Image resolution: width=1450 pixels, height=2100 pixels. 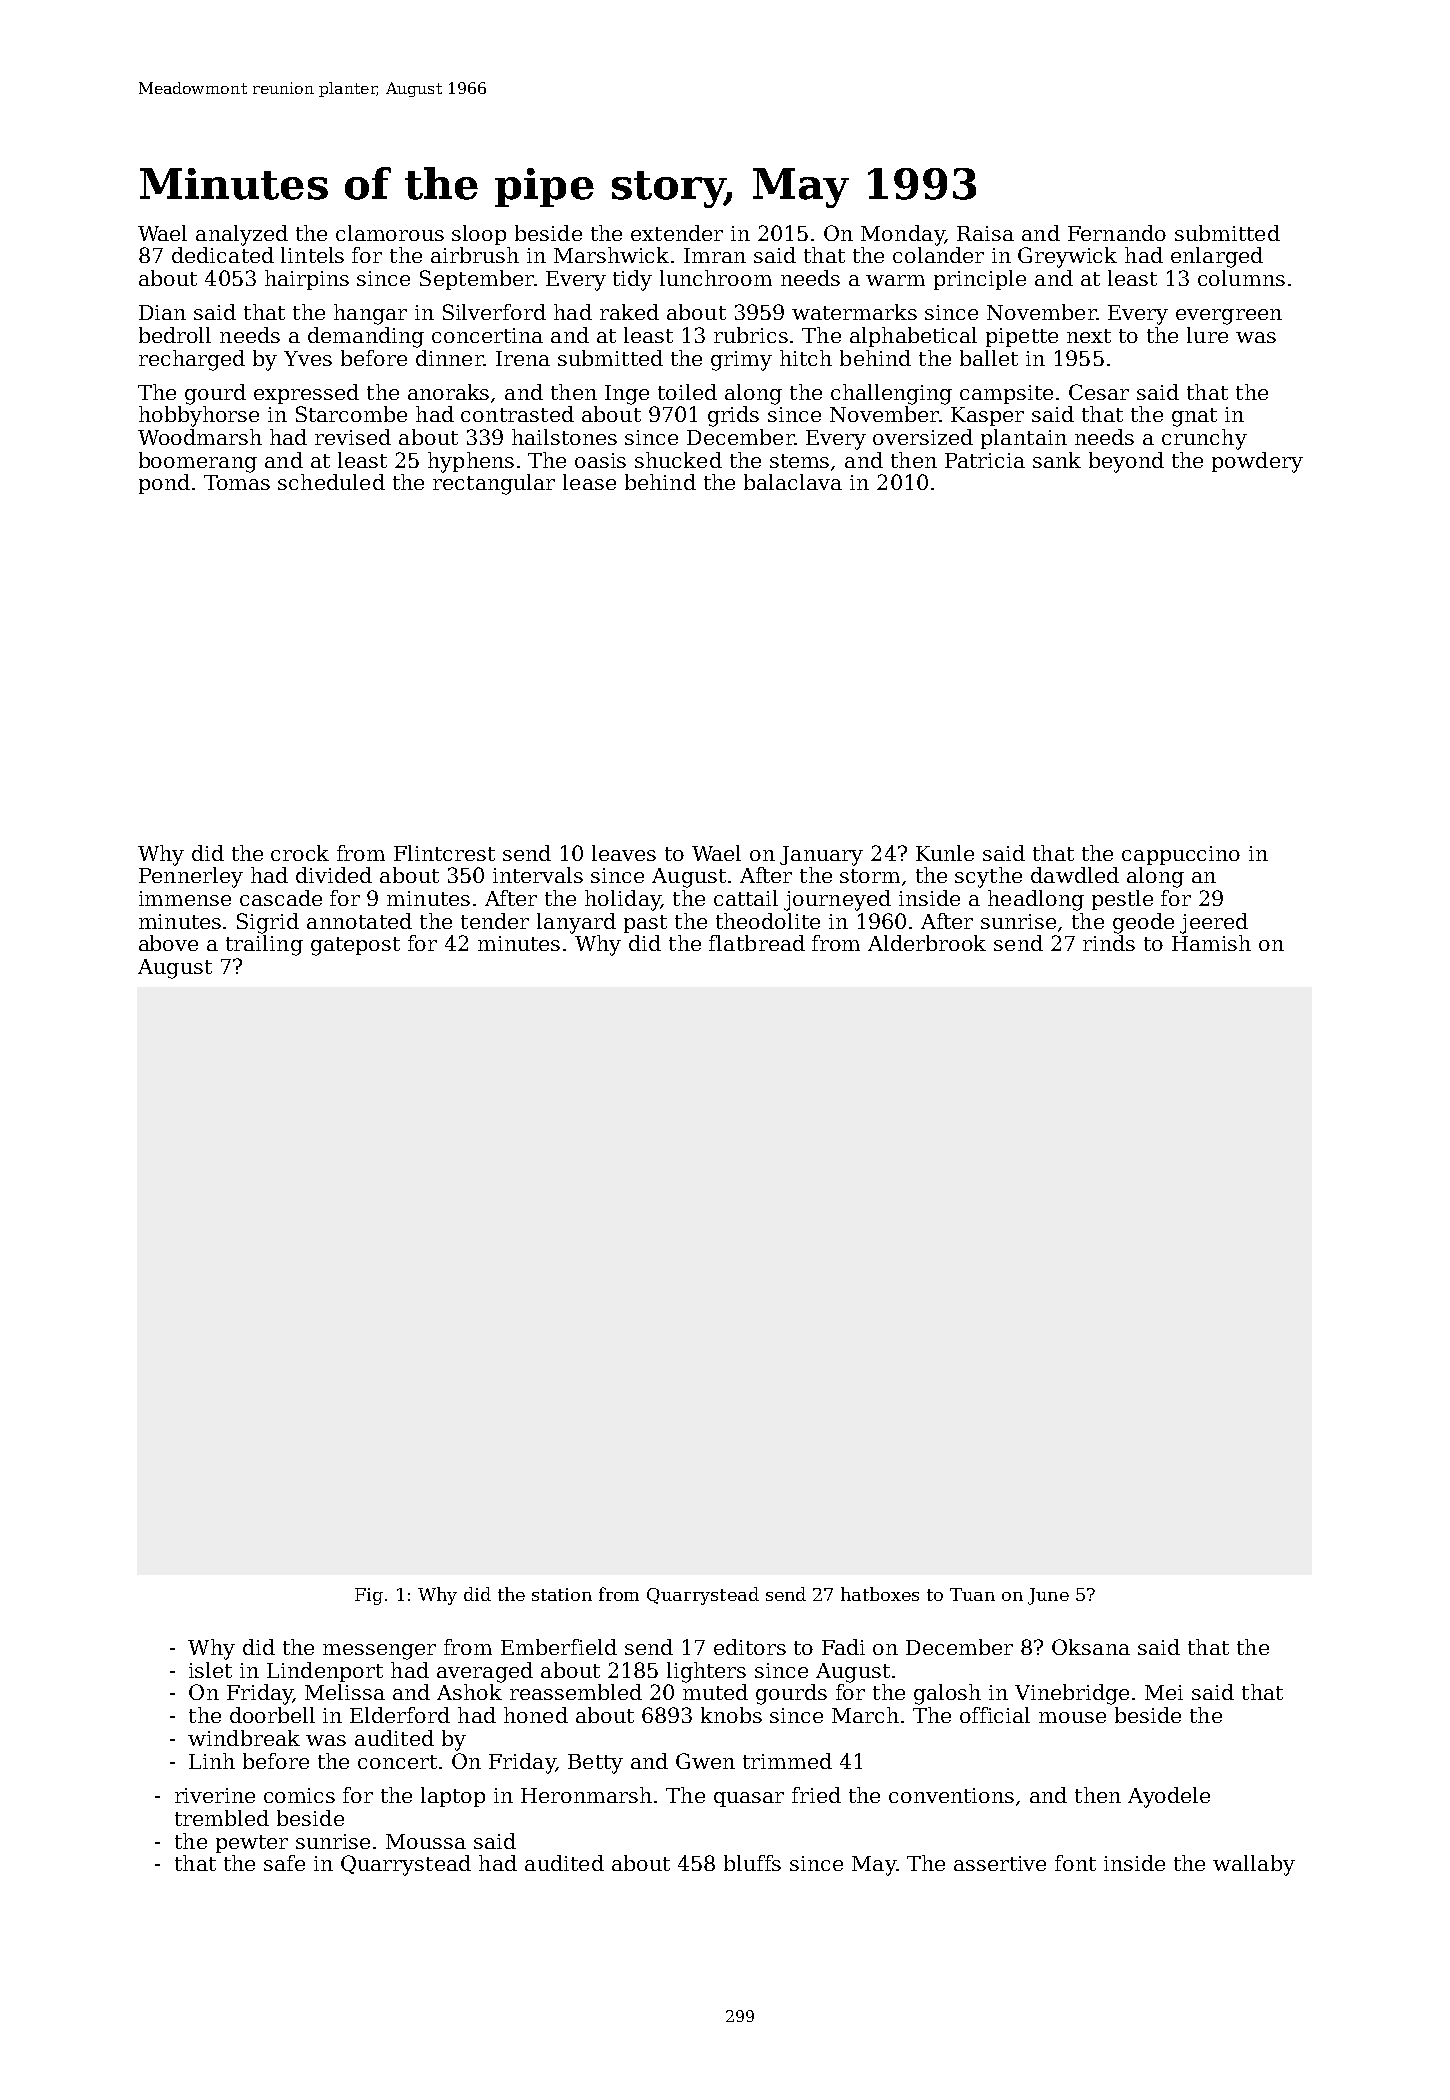 I want to click on Monday, so click(x=902, y=235).
